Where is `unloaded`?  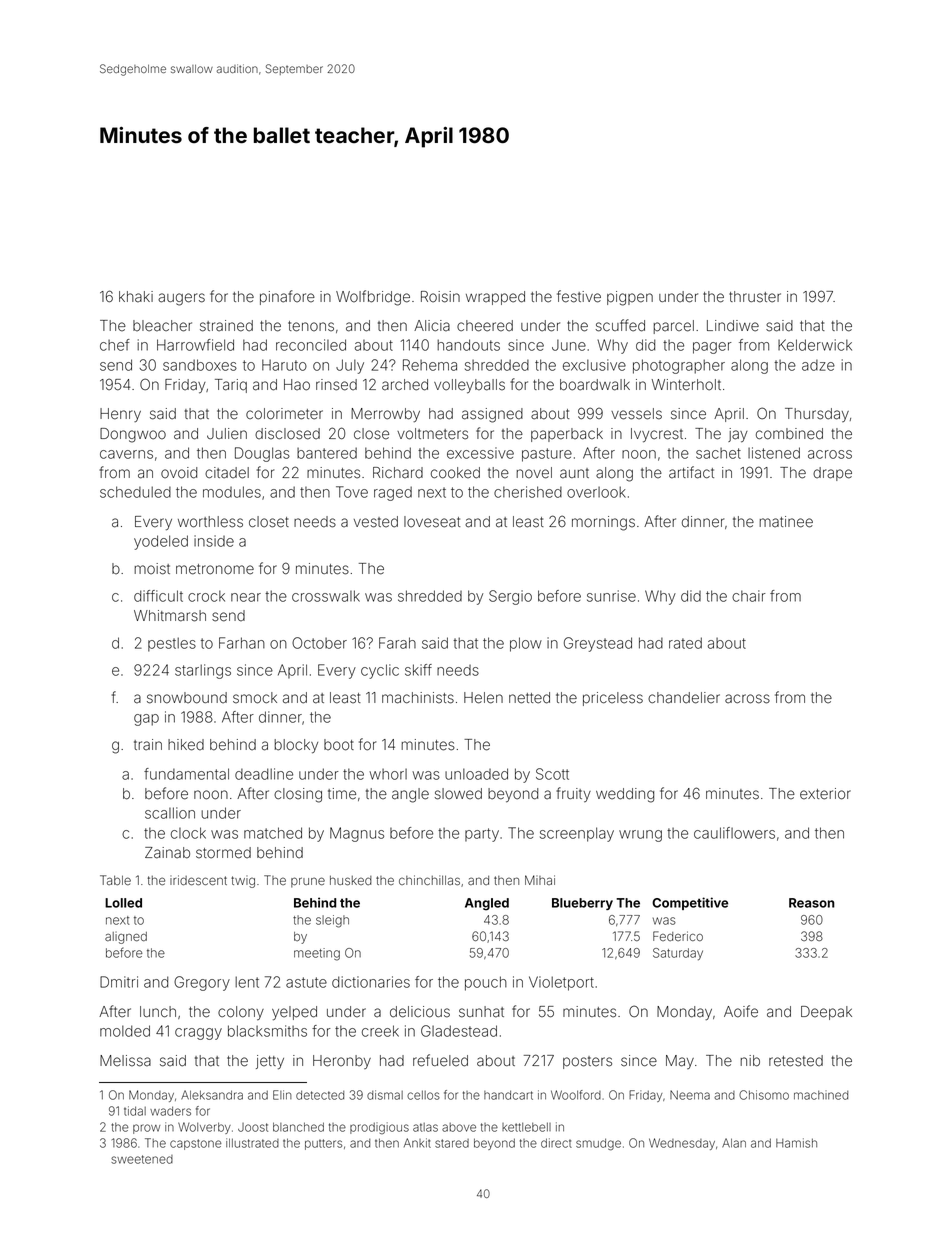
unloaded is located at coordinates (476, 774).
